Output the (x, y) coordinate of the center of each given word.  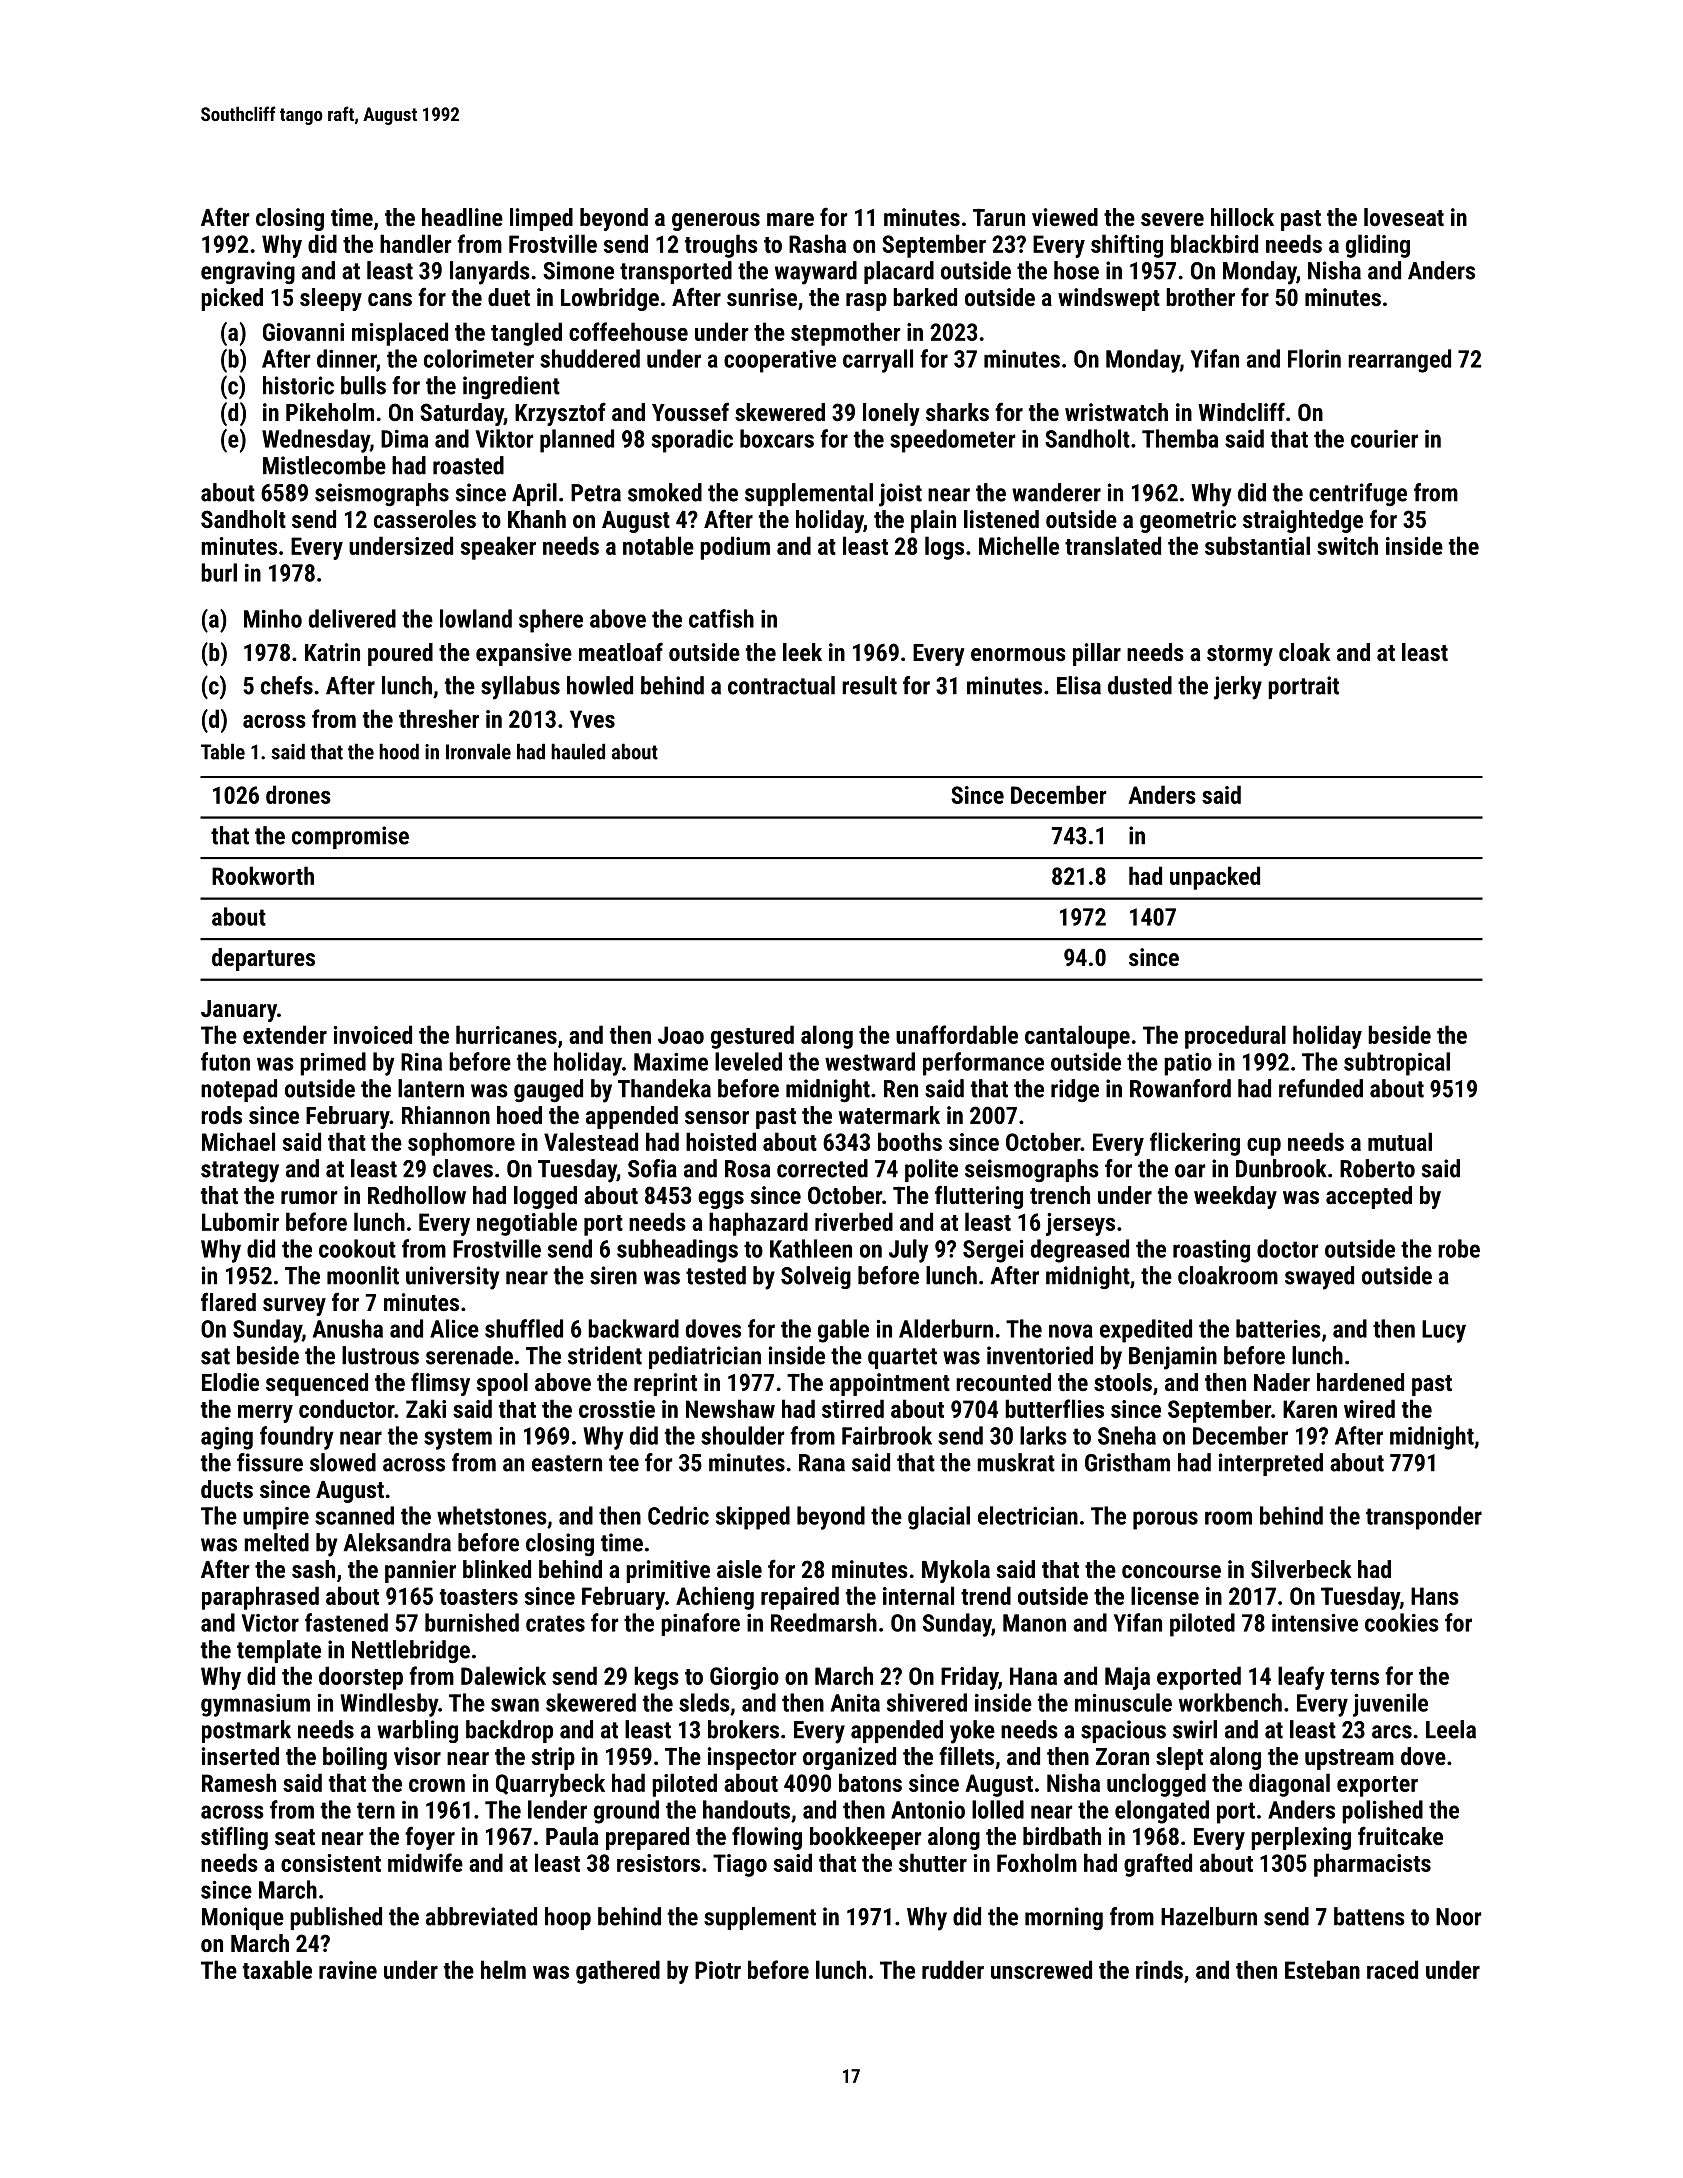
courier (1384, 439)
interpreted (1271, 1464)
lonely (891, 414)
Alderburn (946, 1328)
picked (232, 299)
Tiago (740, 1865)
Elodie (230, 1382)
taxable (277, 1969)
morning (1064, 1918)
